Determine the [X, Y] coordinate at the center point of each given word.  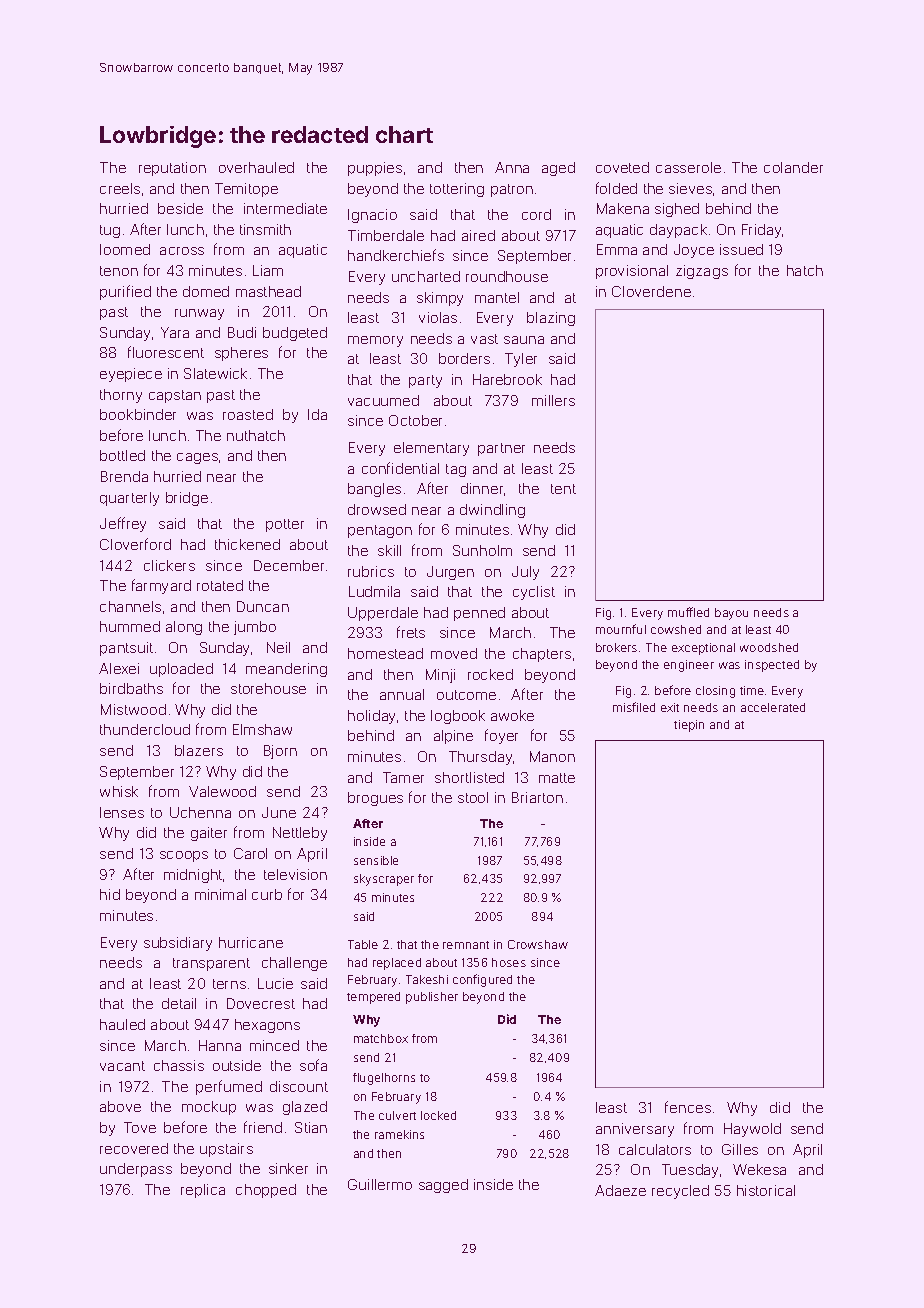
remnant [466, 945]
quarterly [129, 499]
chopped [266, 1191]
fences [688, 1107]
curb [267, 894]
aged [558, 169]
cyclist [534, 593]
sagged [443, 1186]
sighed [677, 210]
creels [120, 188]
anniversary [635, 1130]
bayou [731, 614]
